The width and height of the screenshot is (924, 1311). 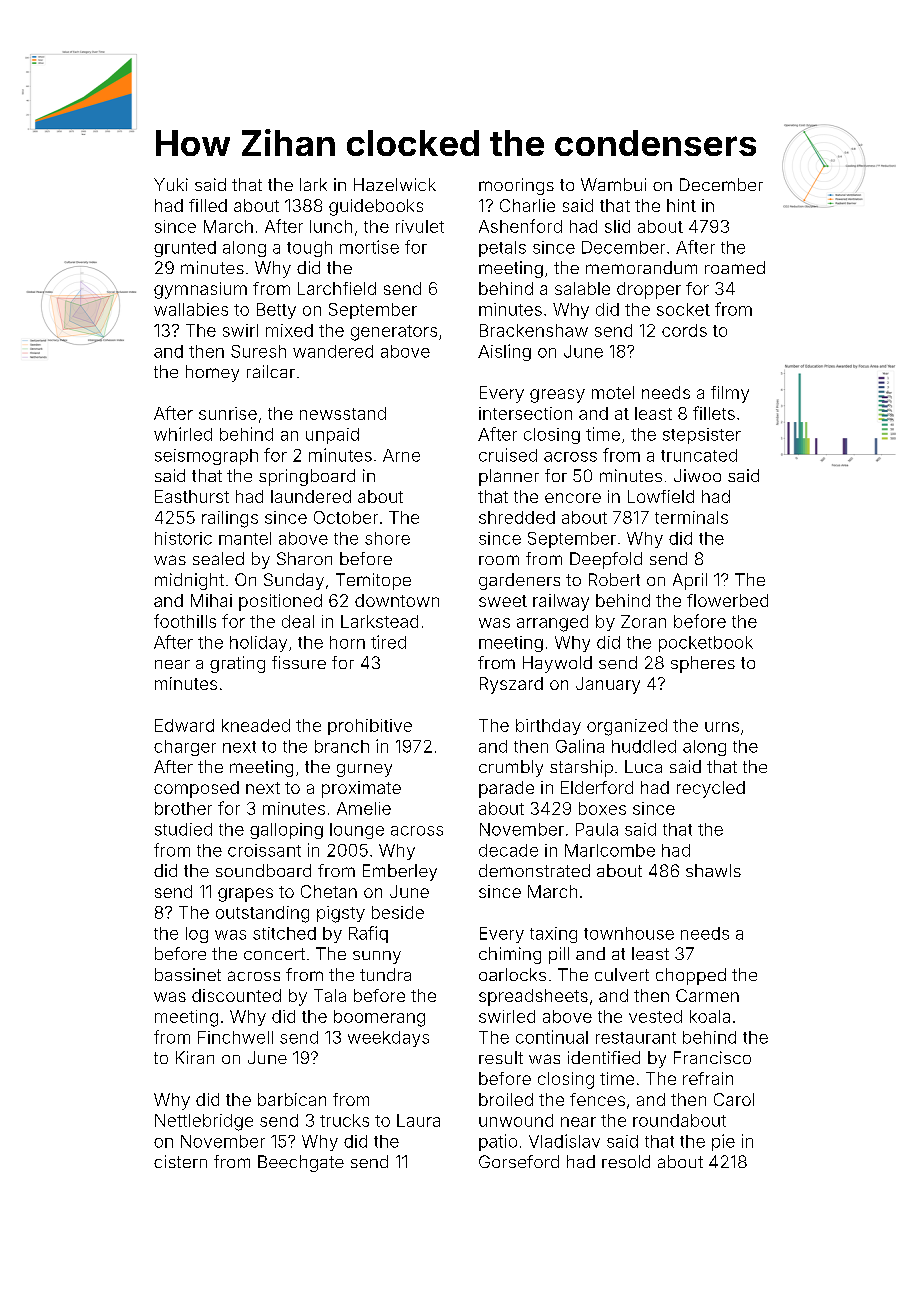 What do you see at coordinates (517, 517) in the screenshot?
I see `shredded` at bounding box center [517, 517].
